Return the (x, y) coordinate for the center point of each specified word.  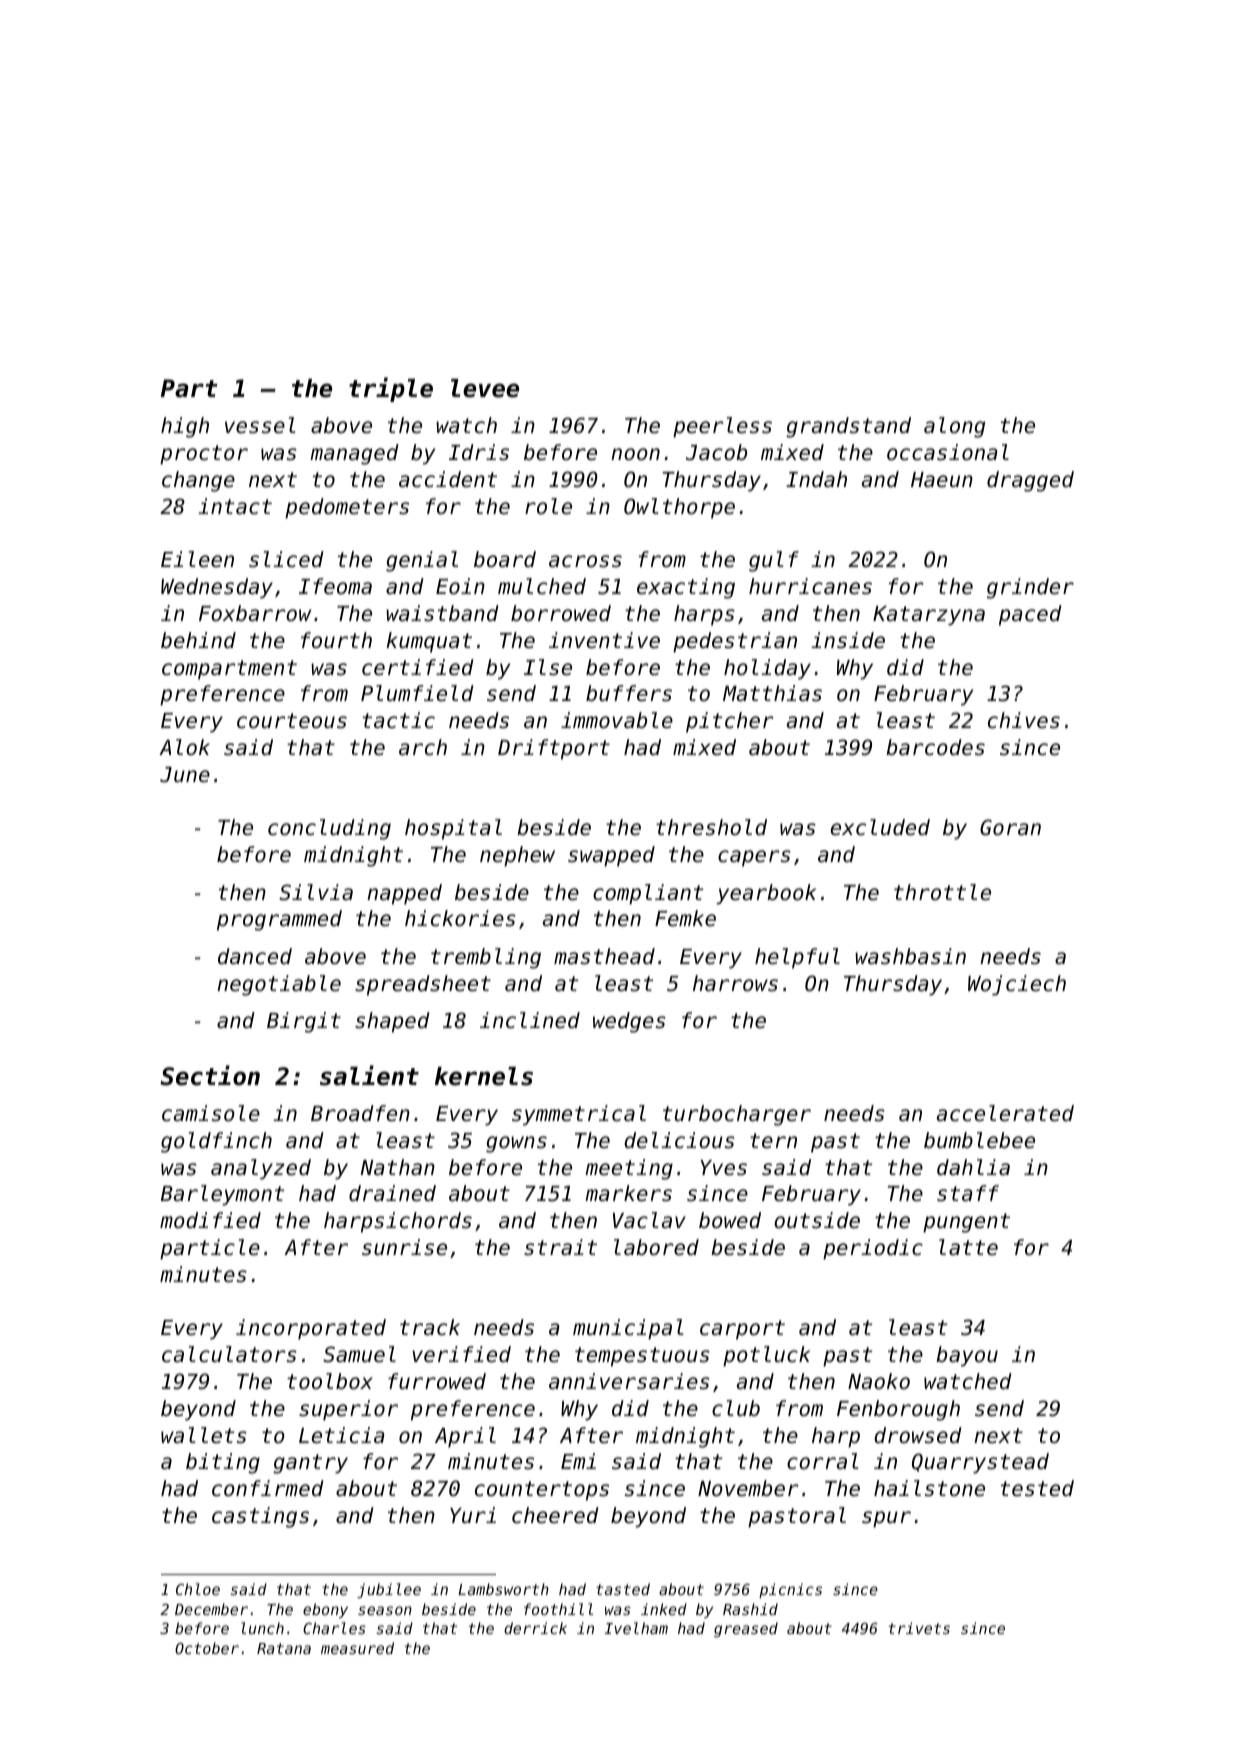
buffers (629, 693)
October (207, 1648)
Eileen (197, 559)
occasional (948, 452)
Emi (578, 1461)
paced (1030, 615)
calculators (229, 1354)
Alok (184, 747)
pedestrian (735, 642)
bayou (967, 1356)
